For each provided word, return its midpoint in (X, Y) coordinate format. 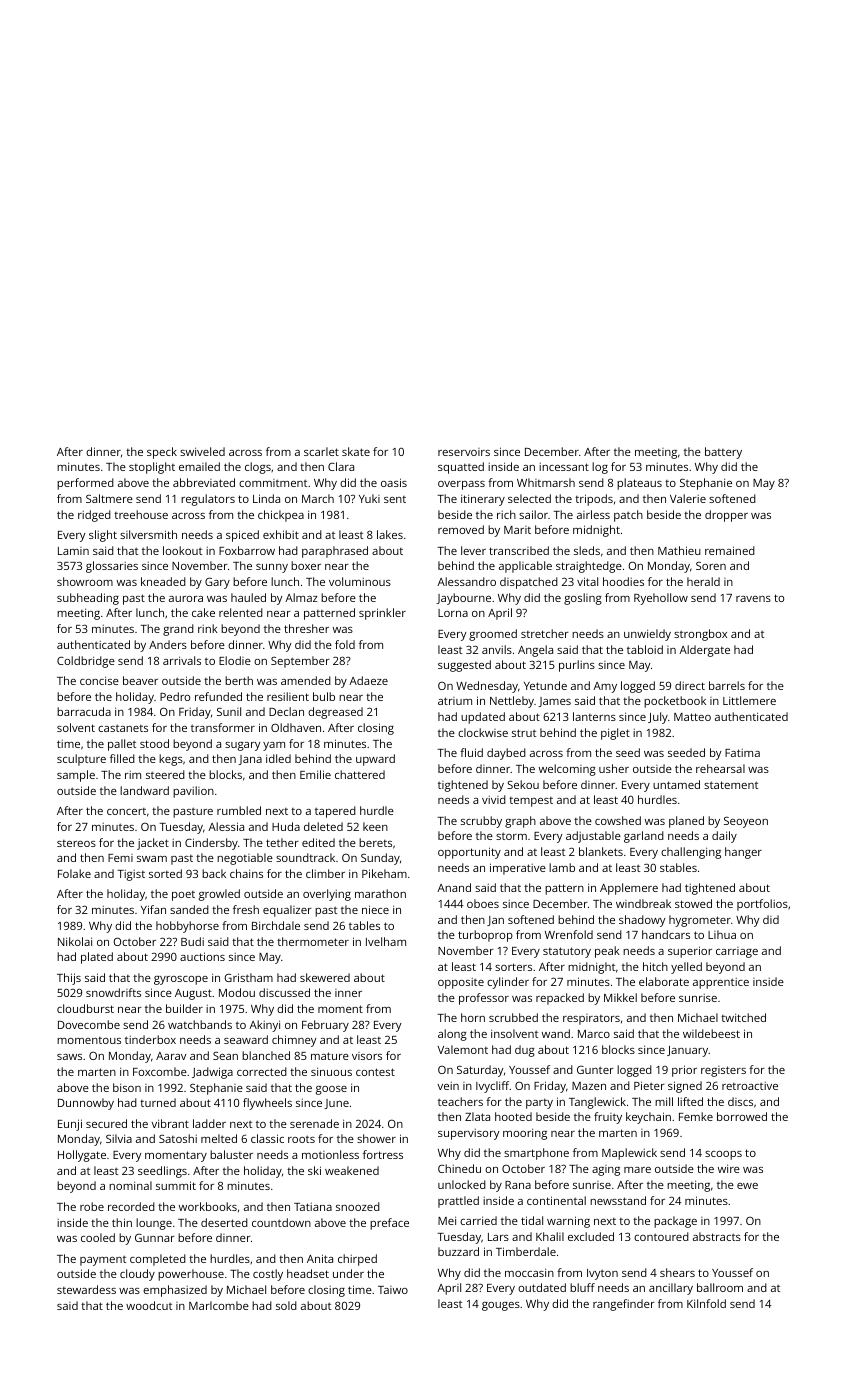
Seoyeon (746, 822)
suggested (464, 666)
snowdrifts (113, 992)
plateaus (639, 484)
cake (203, 612)
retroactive (750, 1086)
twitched (743, 1017)
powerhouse (191, 1275)
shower (376, 1138)
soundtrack (305, 857)
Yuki (369, 498)
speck (162, 453)
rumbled (239, 810)
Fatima (742, 753)
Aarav (171, 1056)
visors (367, 1056)
